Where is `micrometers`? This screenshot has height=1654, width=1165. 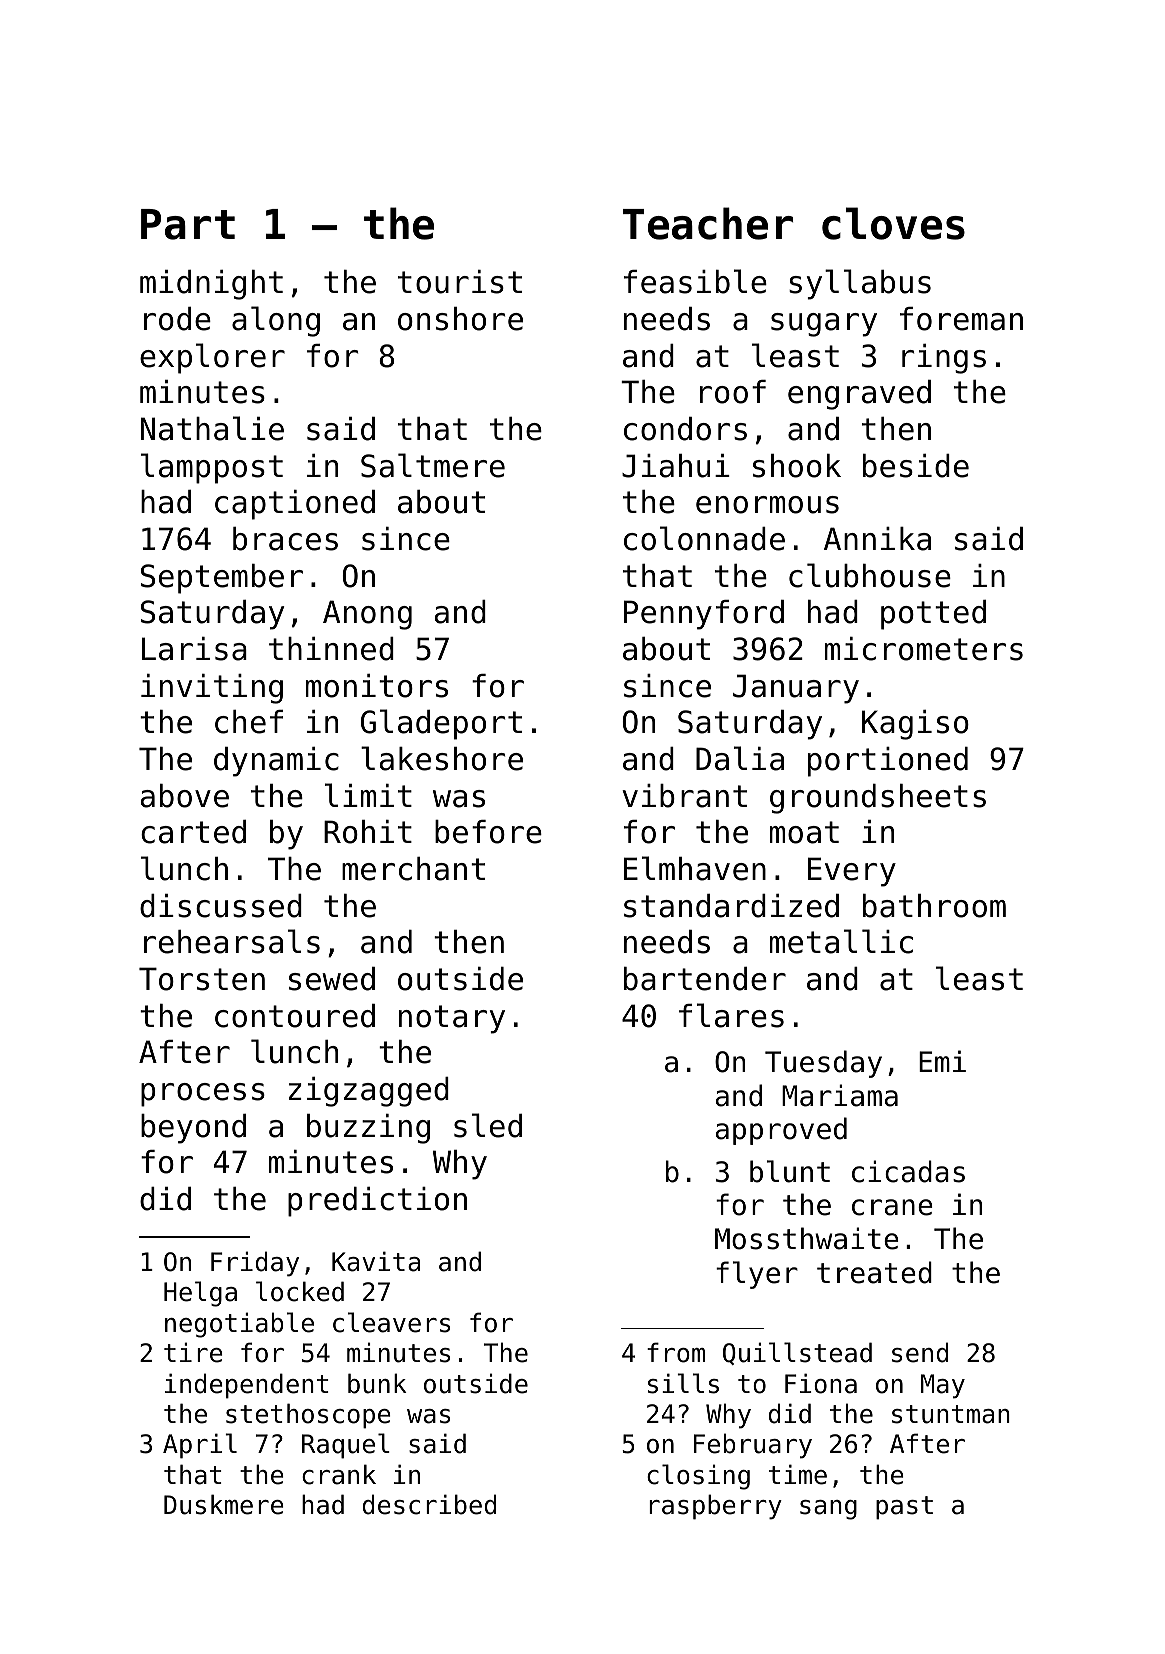
micrometers is located at coordinates (924, 649).
